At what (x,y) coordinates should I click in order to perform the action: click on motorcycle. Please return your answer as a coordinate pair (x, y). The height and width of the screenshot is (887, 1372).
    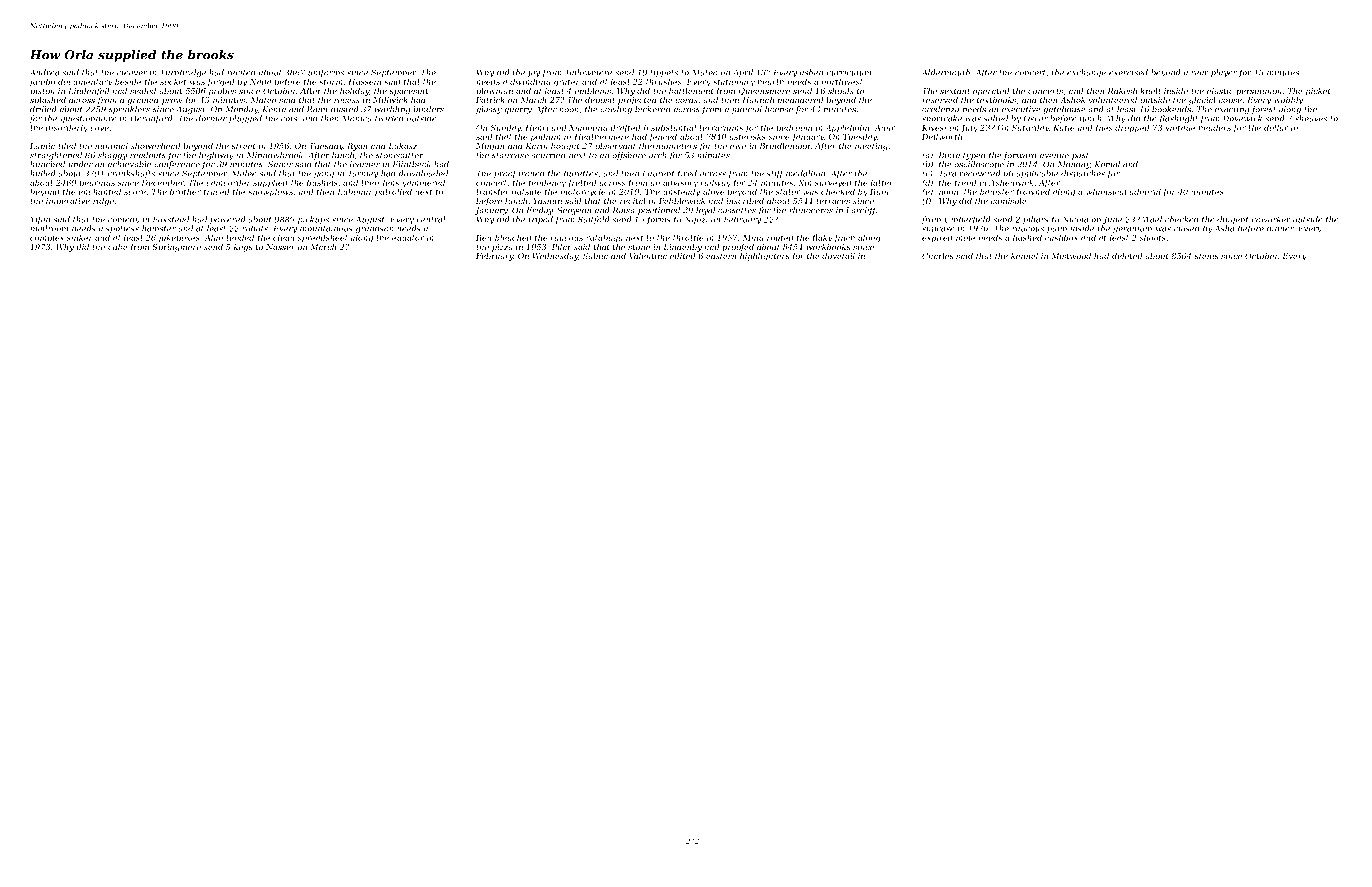
    Looking at the image, I should click on (583, 192).
